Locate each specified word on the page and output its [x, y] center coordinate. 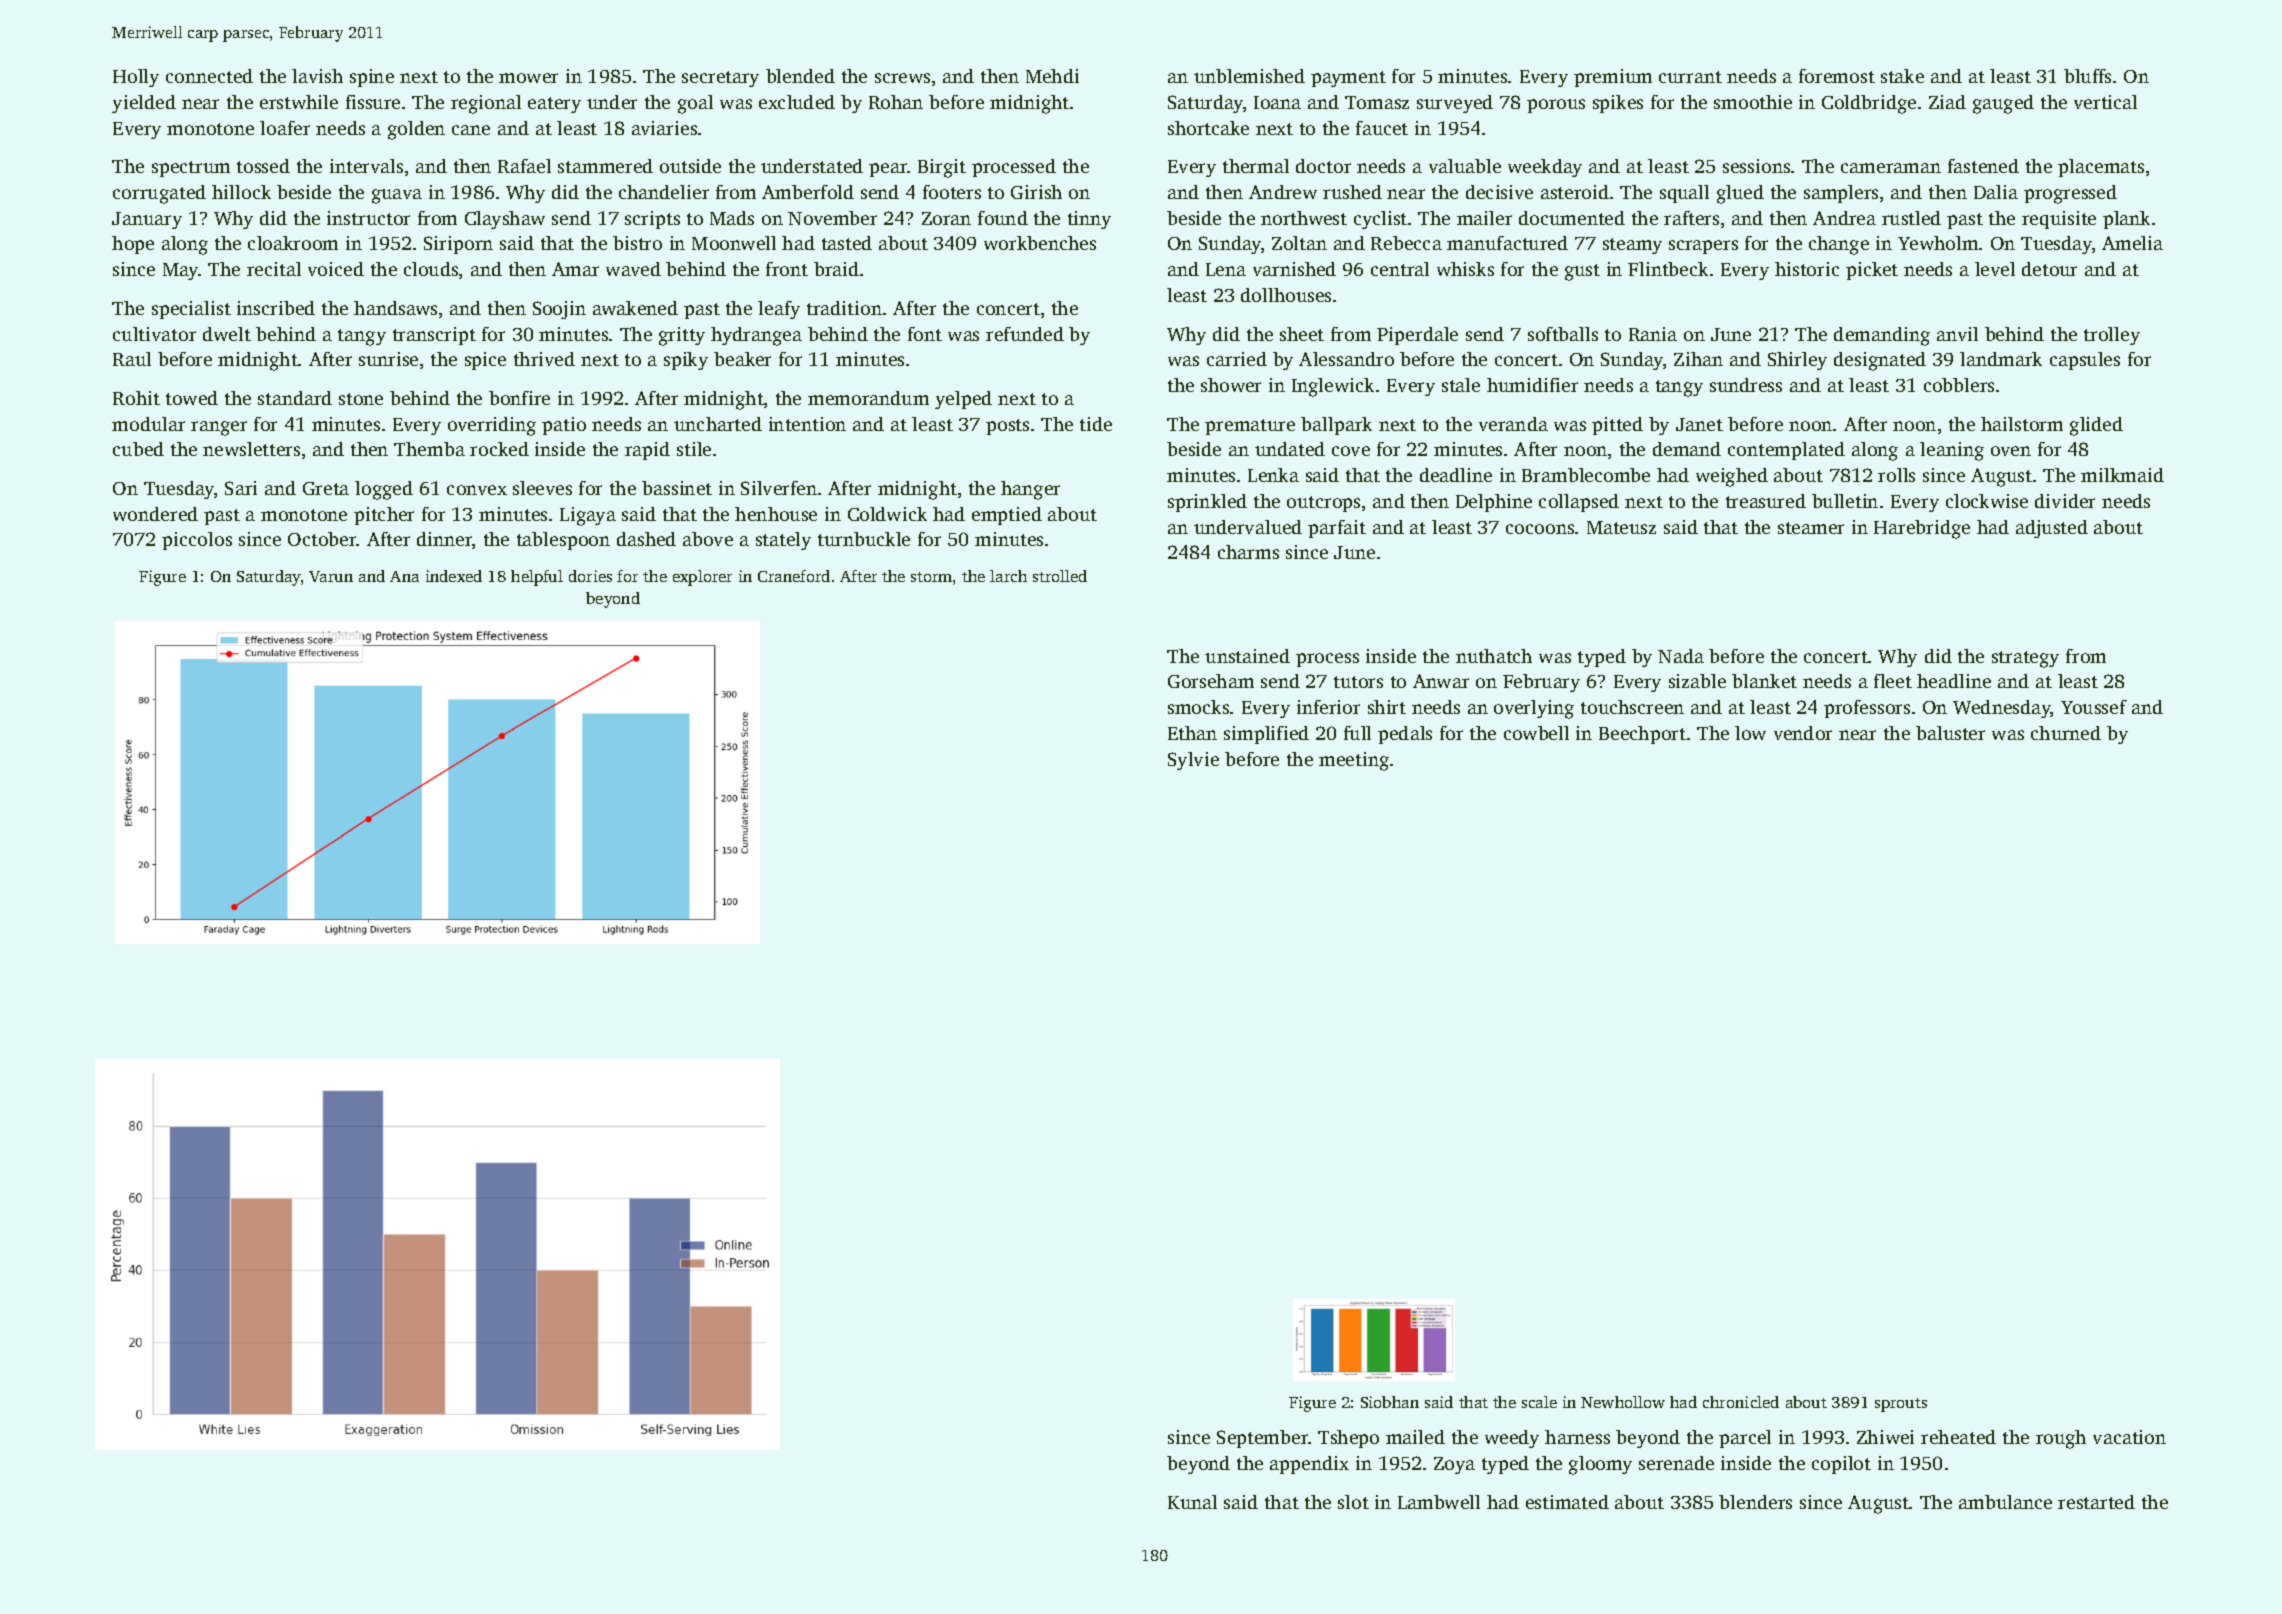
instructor [368, 218]
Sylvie [1193, 761]
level [1995, 269]
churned [2066, 733]
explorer [702, 578]
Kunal [1192, 1502]
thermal [1256, 166]
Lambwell [1439, 1502]
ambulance [2005, 1502]
